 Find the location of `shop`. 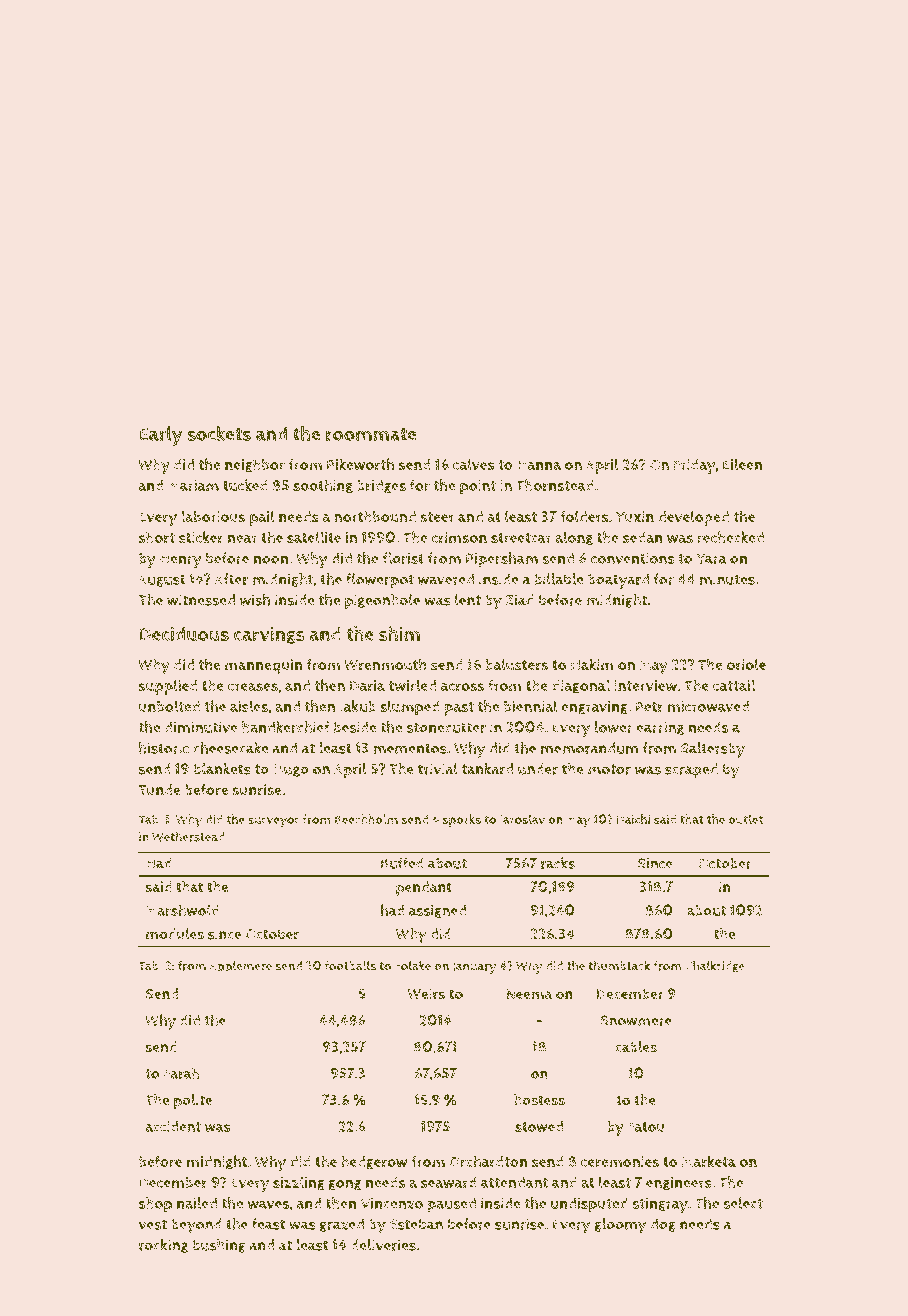

shop is located at coordinates (155, 1205).
